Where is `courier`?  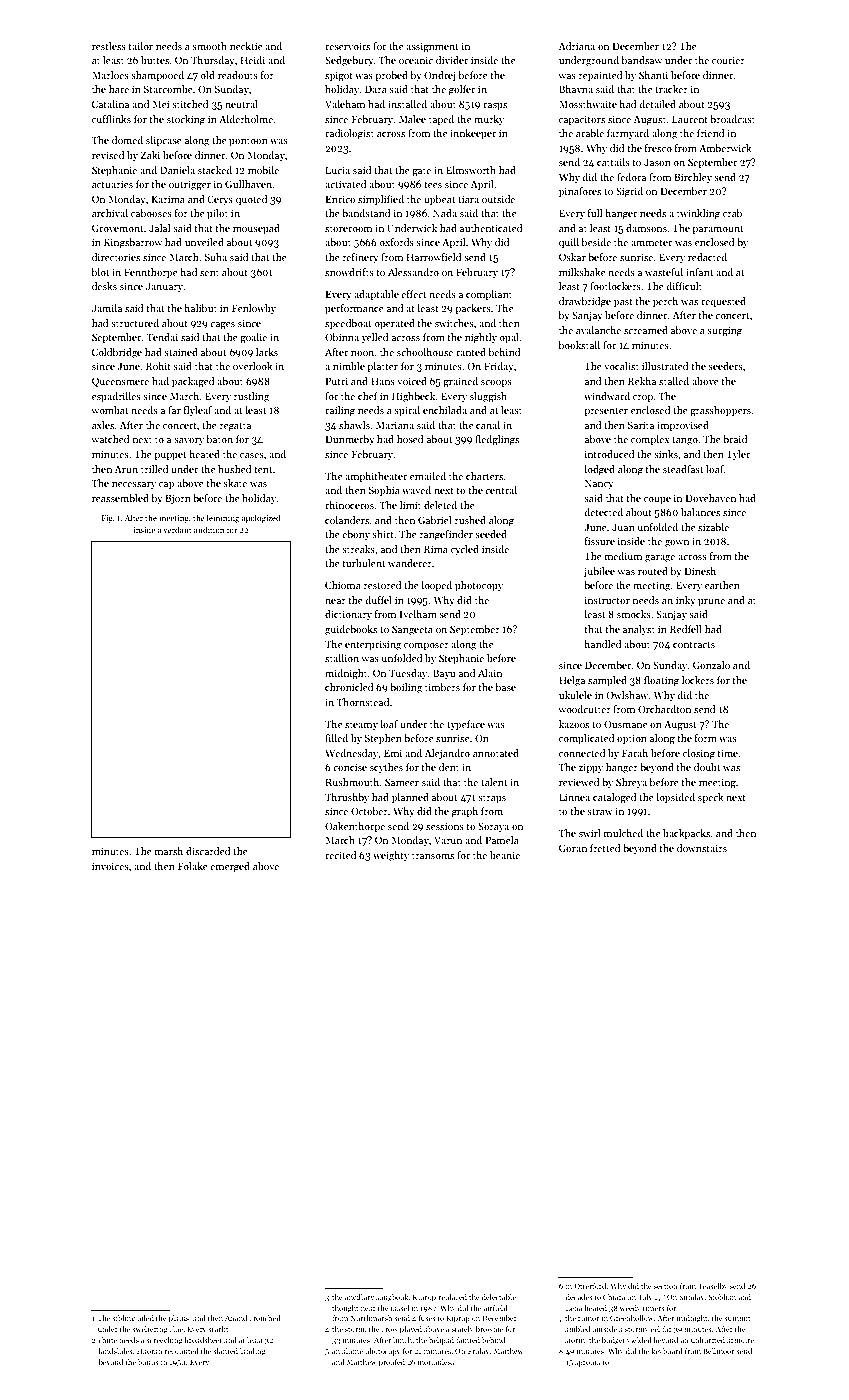
courier is located at coordinates (728, 60).
